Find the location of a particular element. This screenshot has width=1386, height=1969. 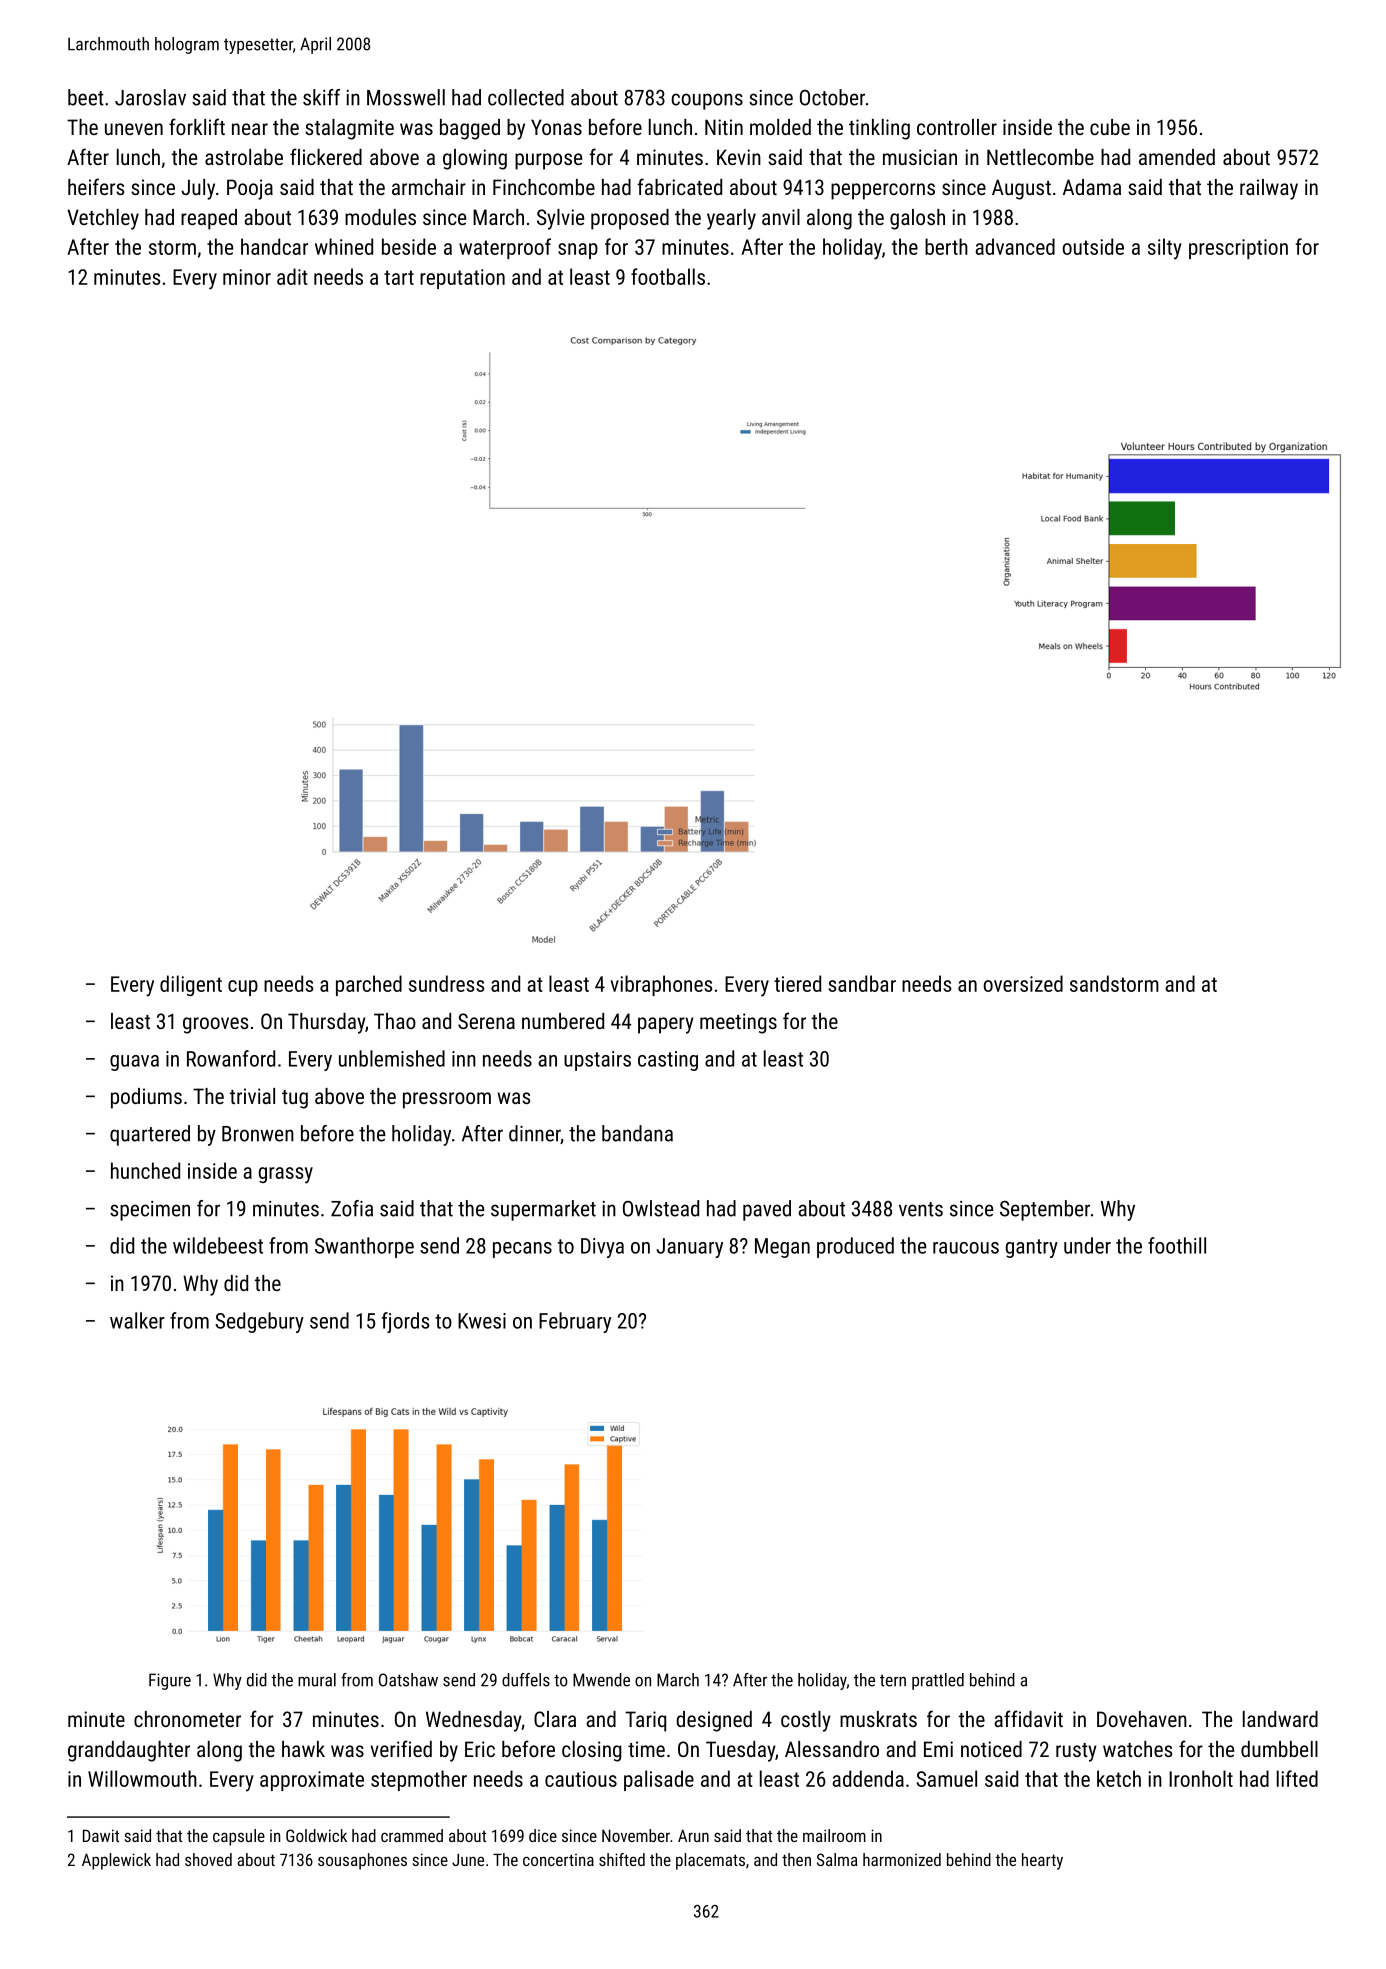

minor is located at coordinates (247, 277).
